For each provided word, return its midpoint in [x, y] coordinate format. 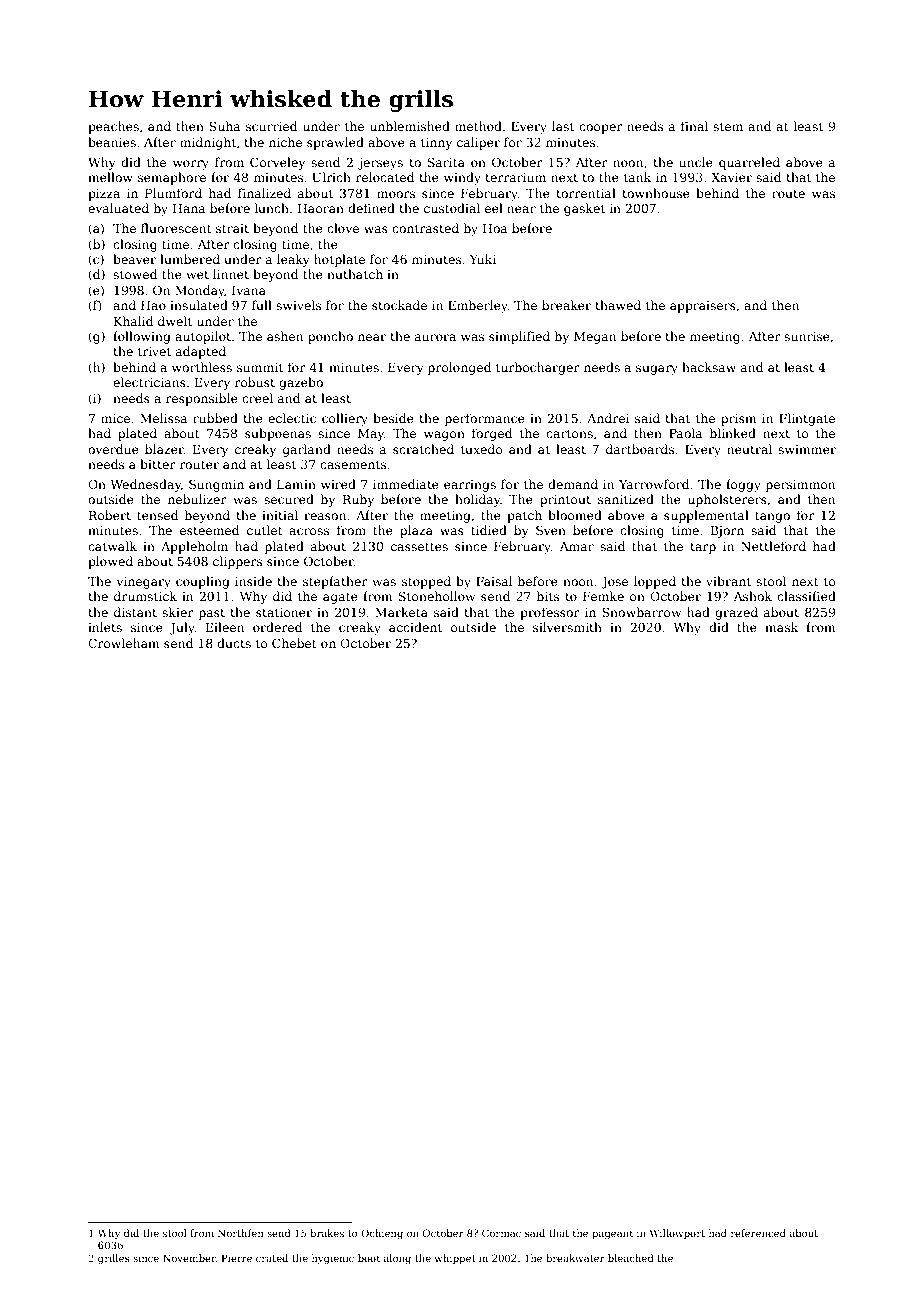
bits [548, 596]
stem [728, 126]
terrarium [515, 177]
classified [806, 596]
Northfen [241, 1233]
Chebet [294, 643]
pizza [104, 195]
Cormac [501, 1233]
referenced [758, 1233]
